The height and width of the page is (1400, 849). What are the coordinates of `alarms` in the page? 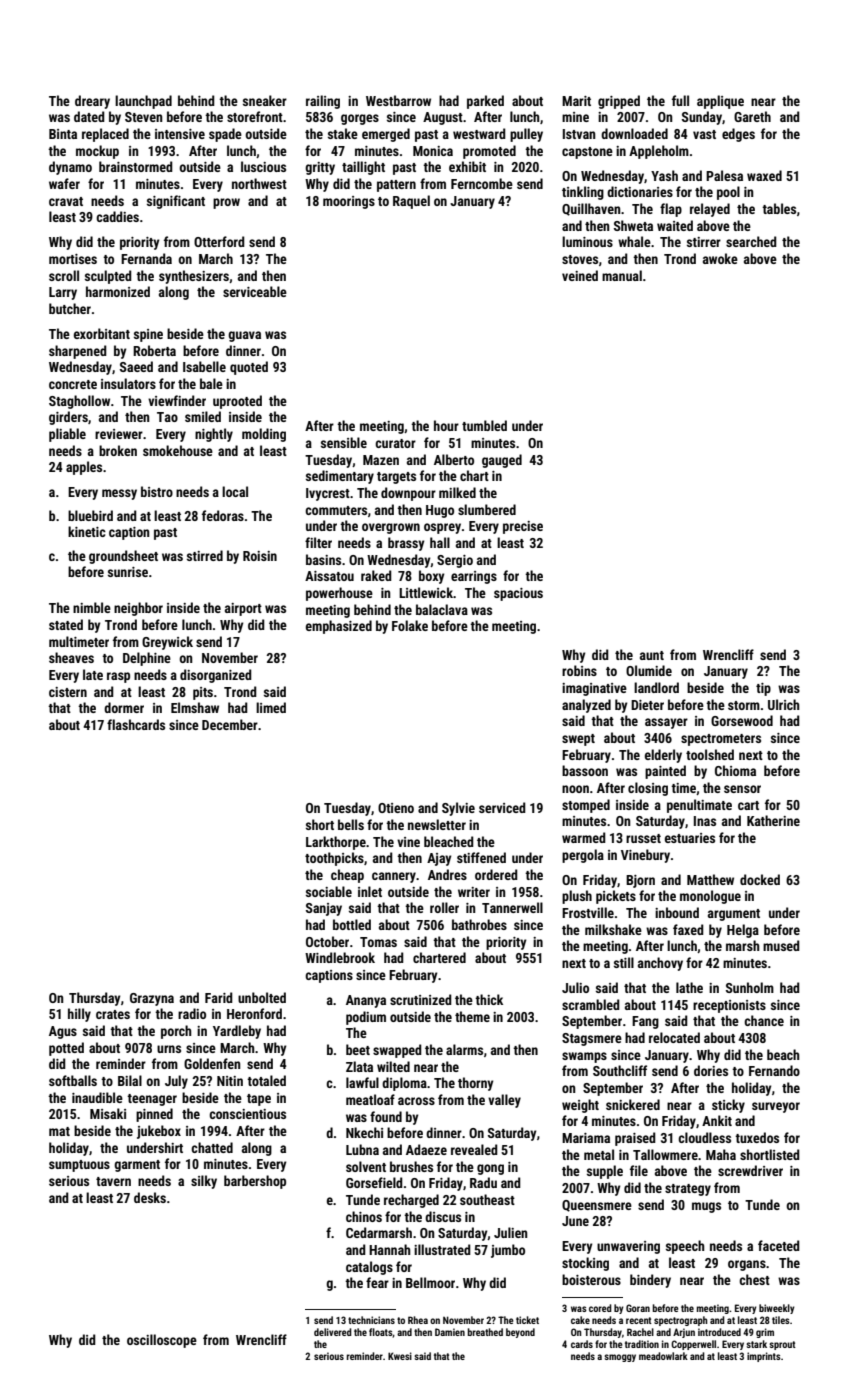 It's located at (464, 1049).
